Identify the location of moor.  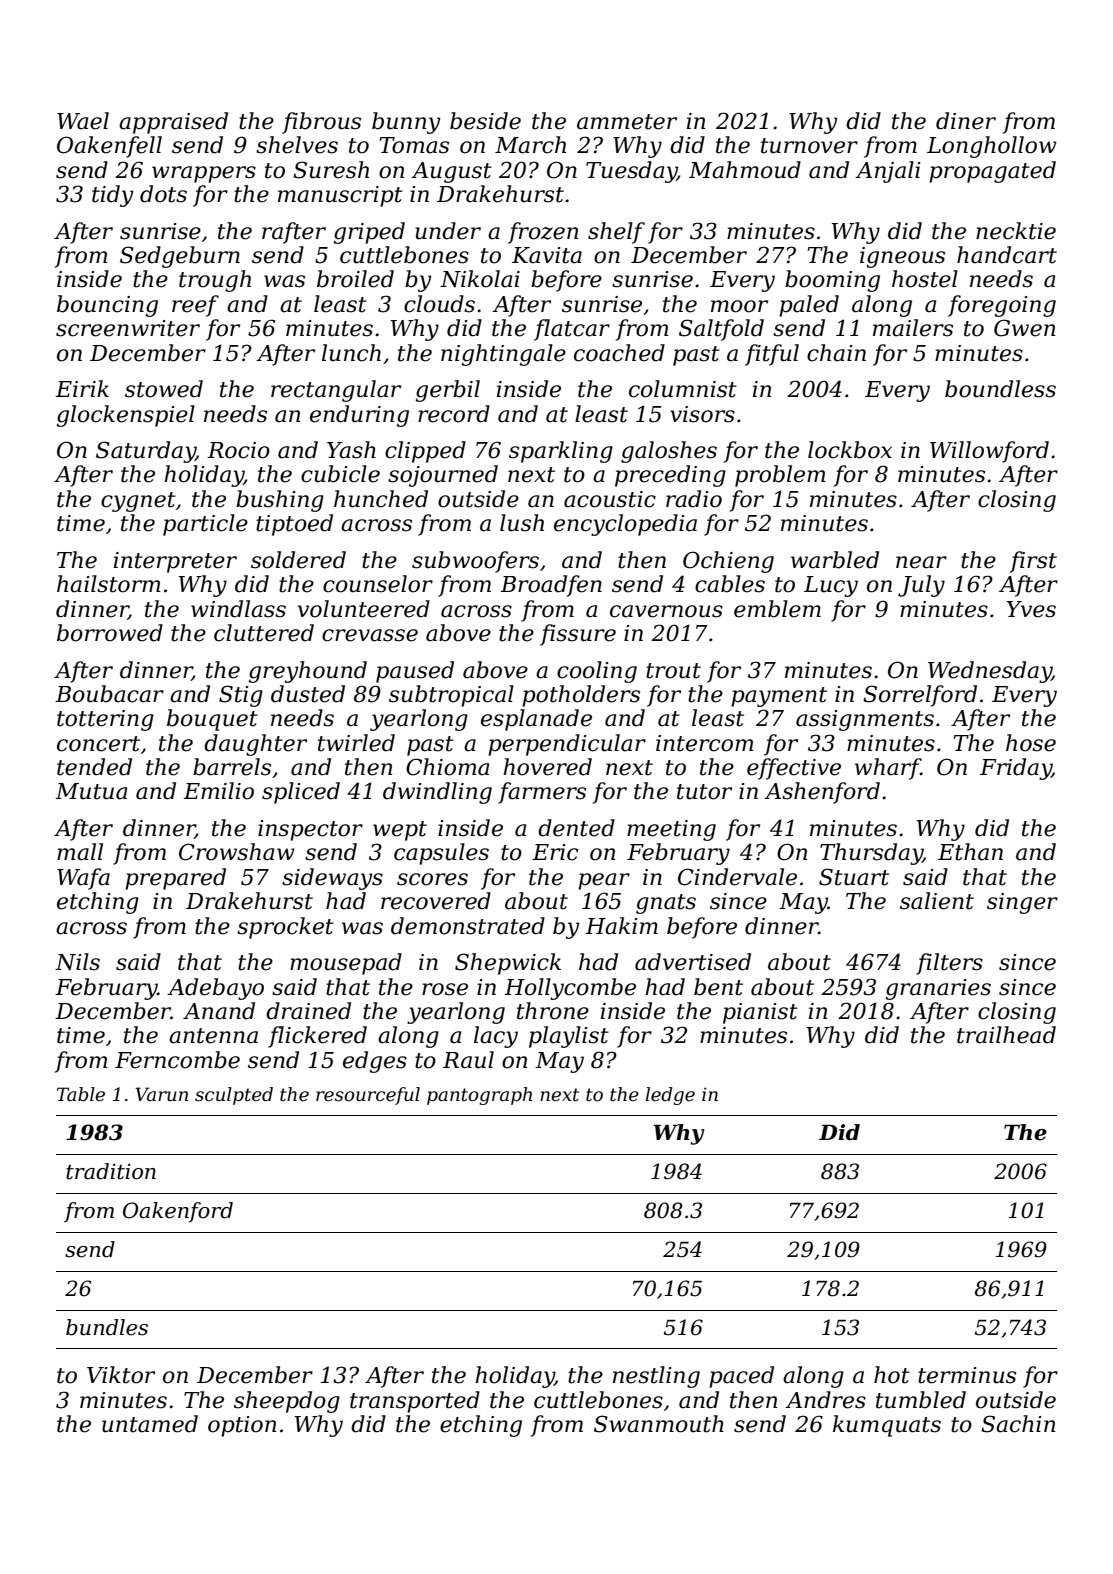
(739, 306).
